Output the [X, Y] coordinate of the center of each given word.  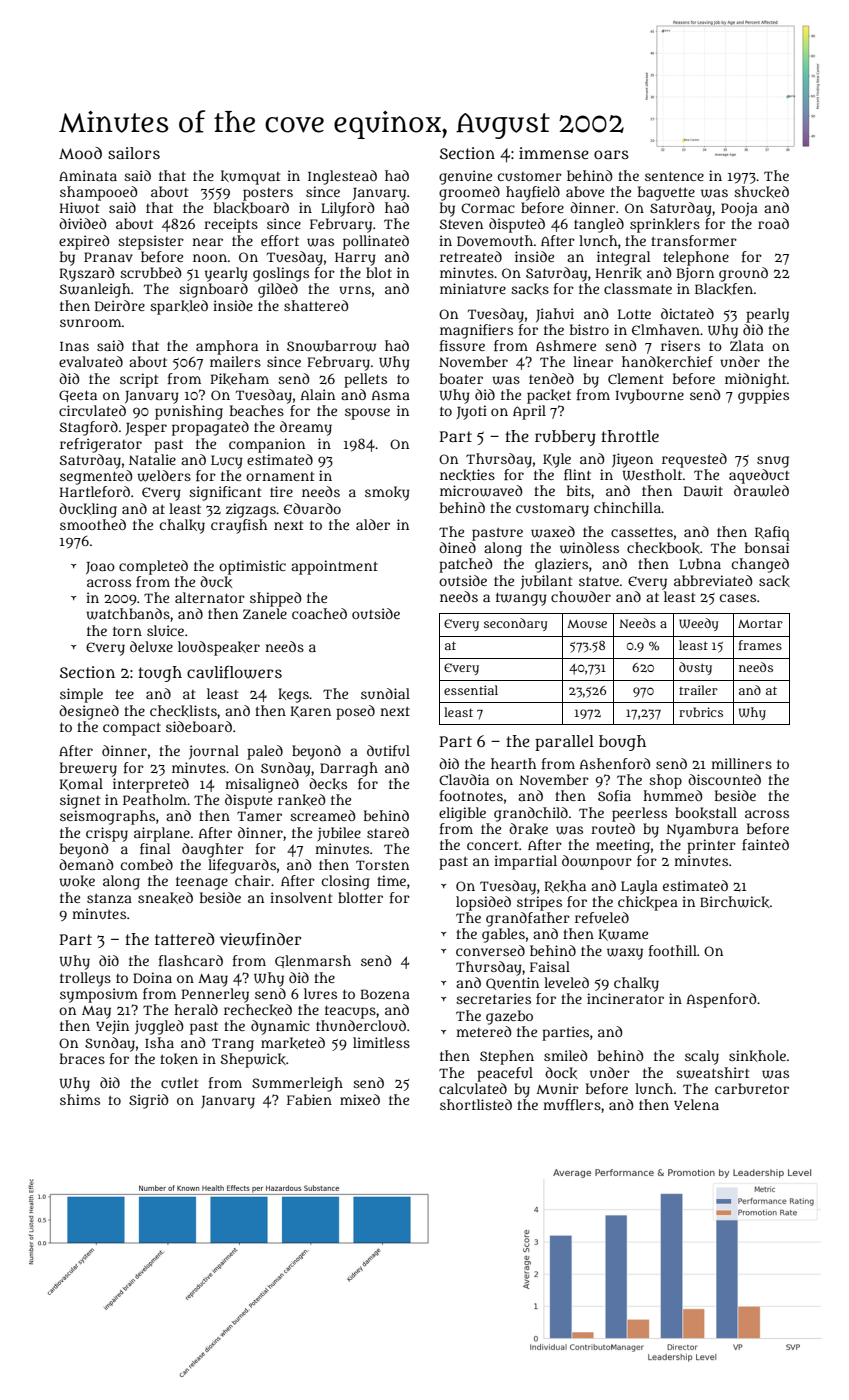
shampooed [99, 193]
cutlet [179, 1082]
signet [80, 801]
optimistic [252, 567]
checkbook [663, 548]
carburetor [752, 1088]
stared [388, 832]
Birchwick [734, 902]
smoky [387, 493]
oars [611, 154]
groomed [469, 193]
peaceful [505, 1074]
